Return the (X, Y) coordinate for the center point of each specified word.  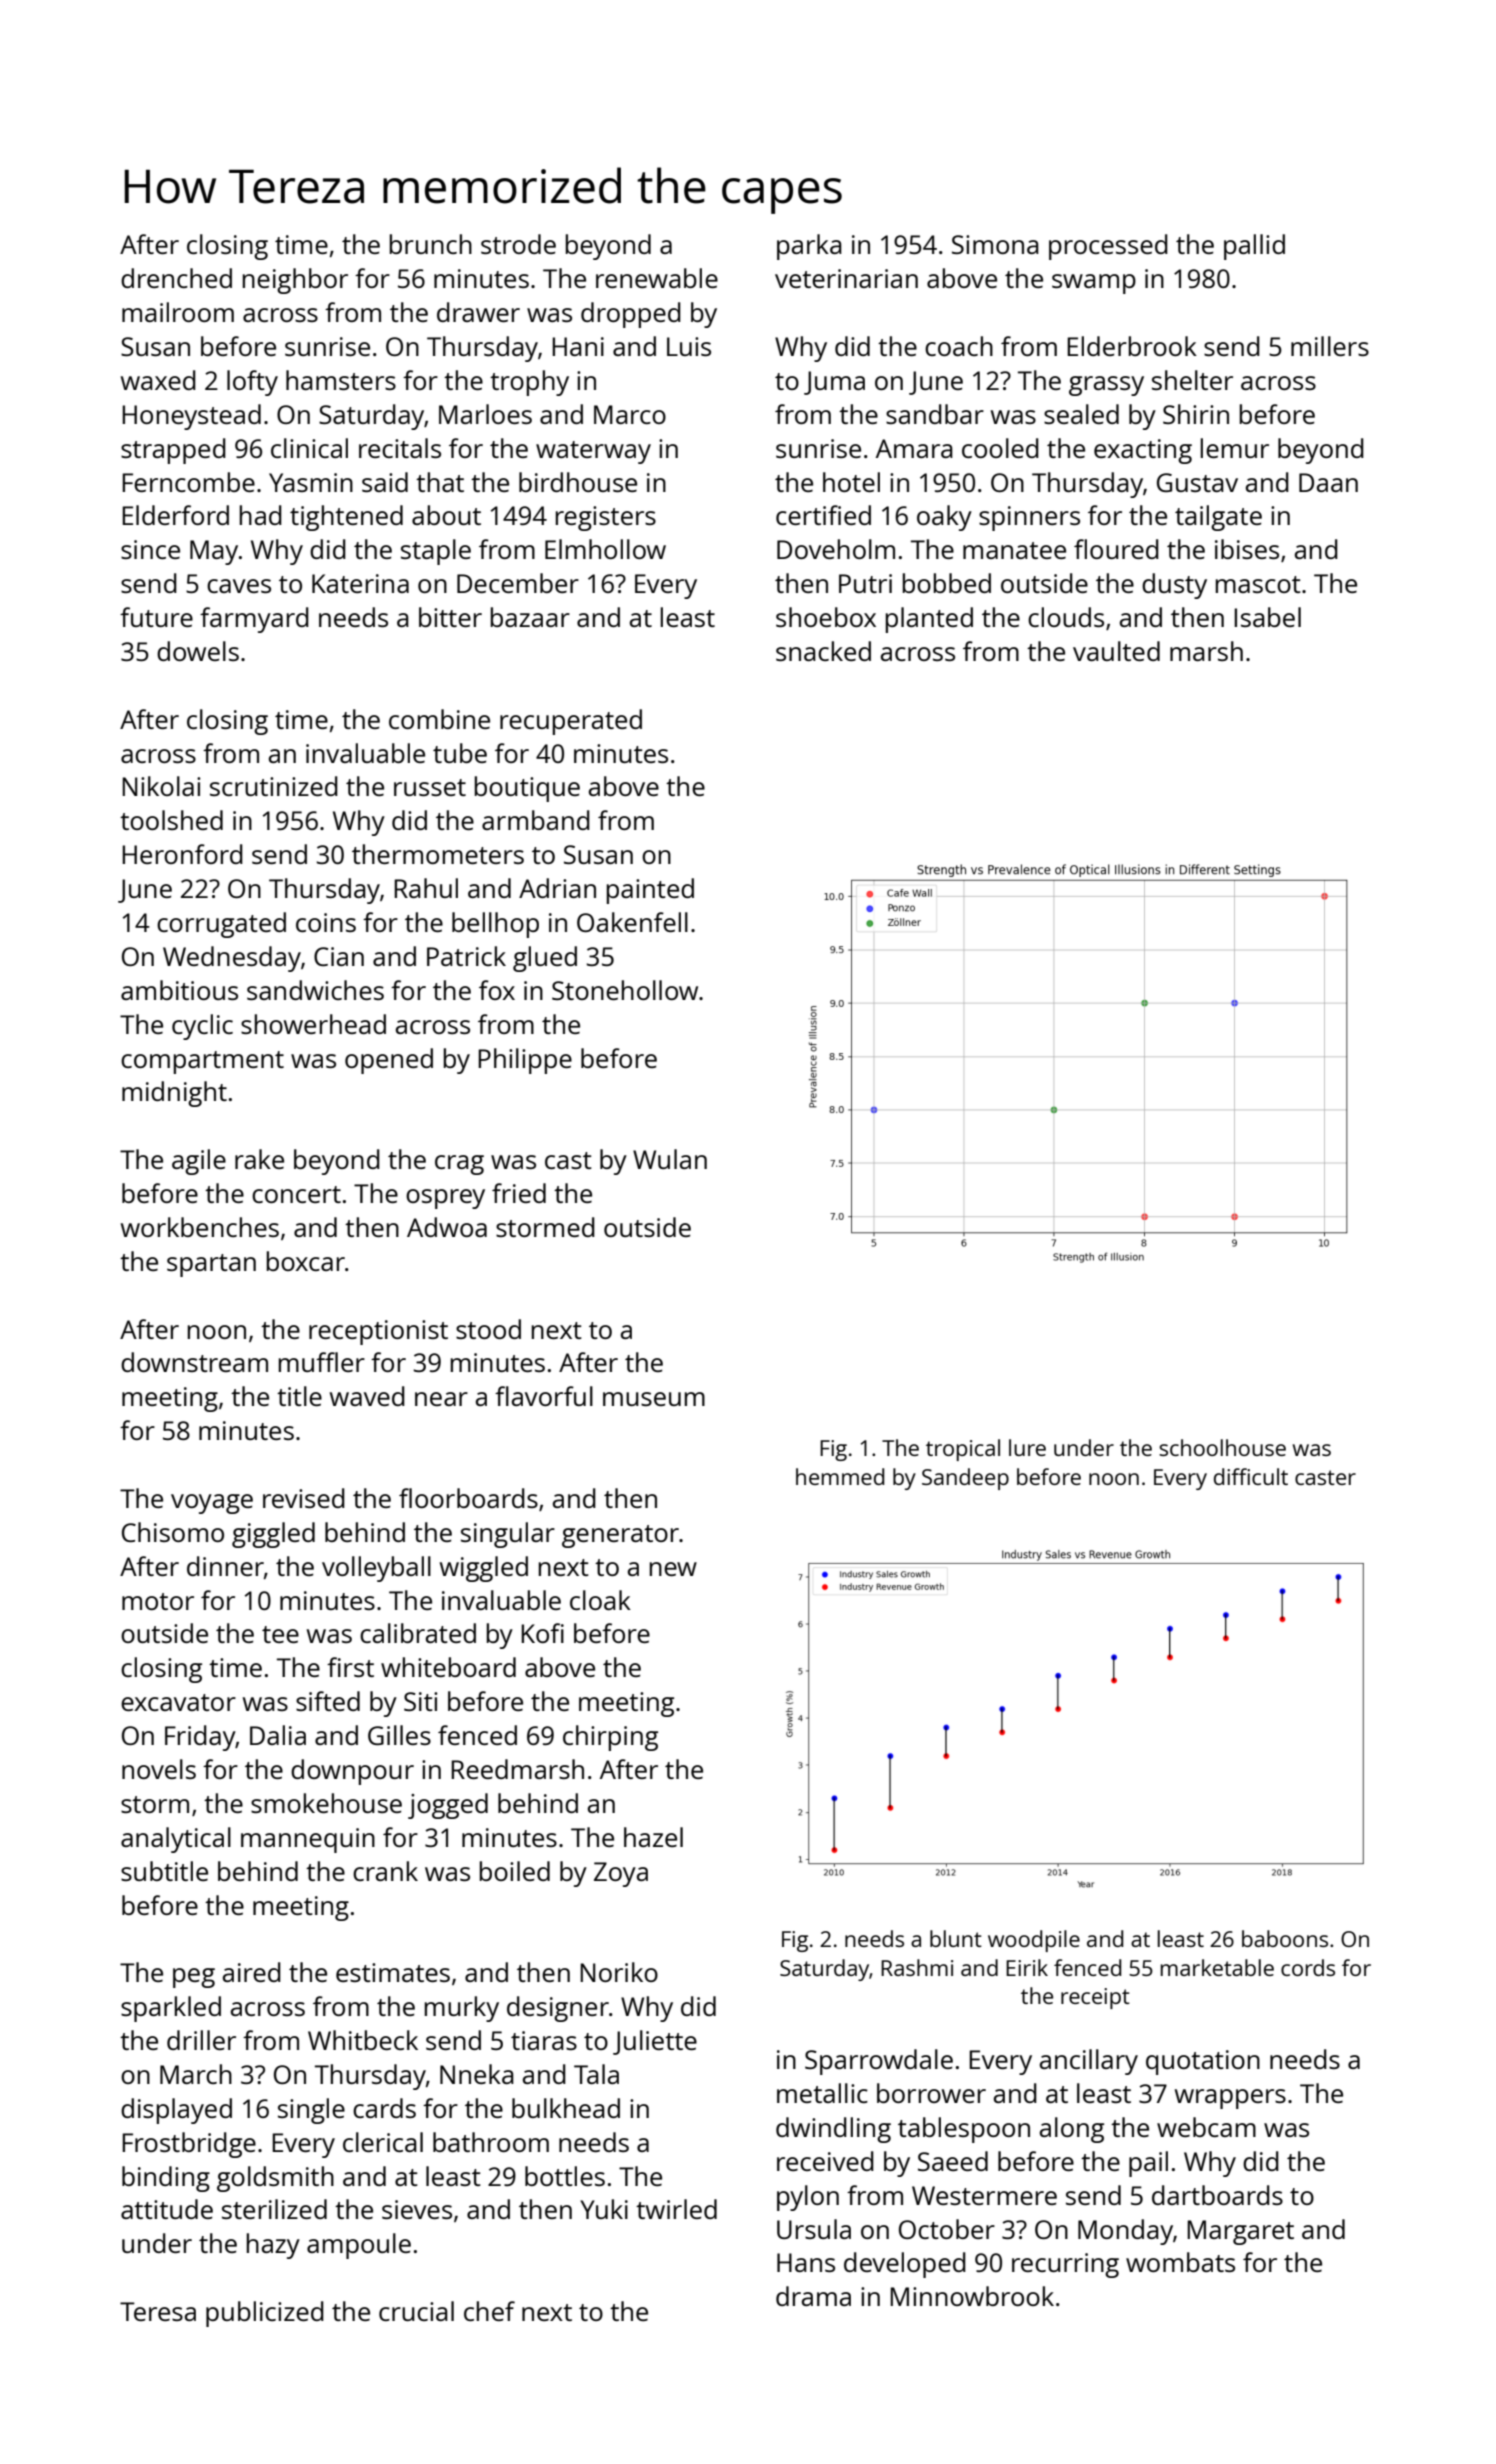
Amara (914, 448)
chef (489, 2311)
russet (430, 787)
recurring (1065, 2265)
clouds (1066, 617)
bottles (565, 2176)
